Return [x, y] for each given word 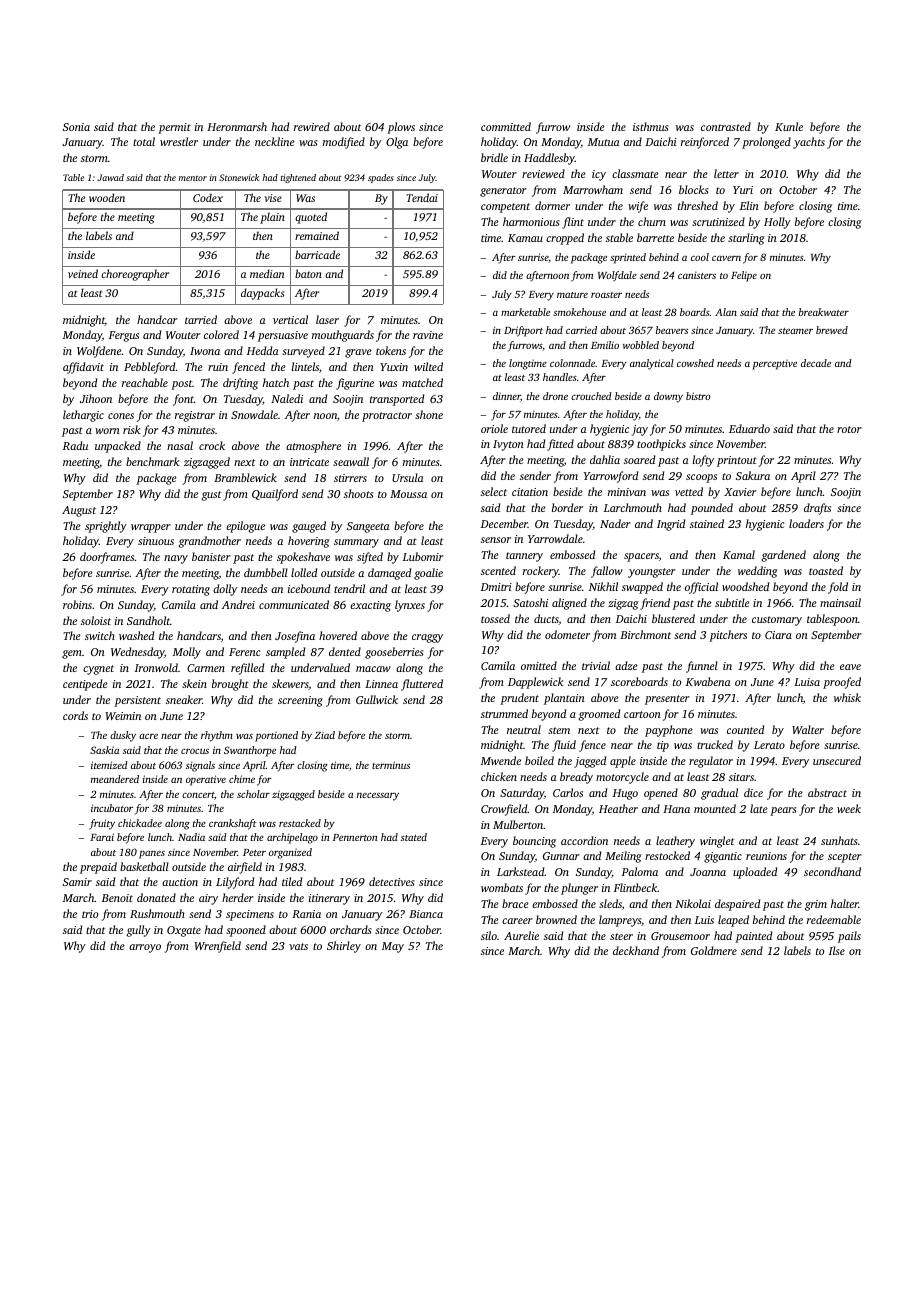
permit [174, 128]
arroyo [145, 948]
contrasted [726, 126]
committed [506, 126]
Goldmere [714, 950]
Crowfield [504, 810]
